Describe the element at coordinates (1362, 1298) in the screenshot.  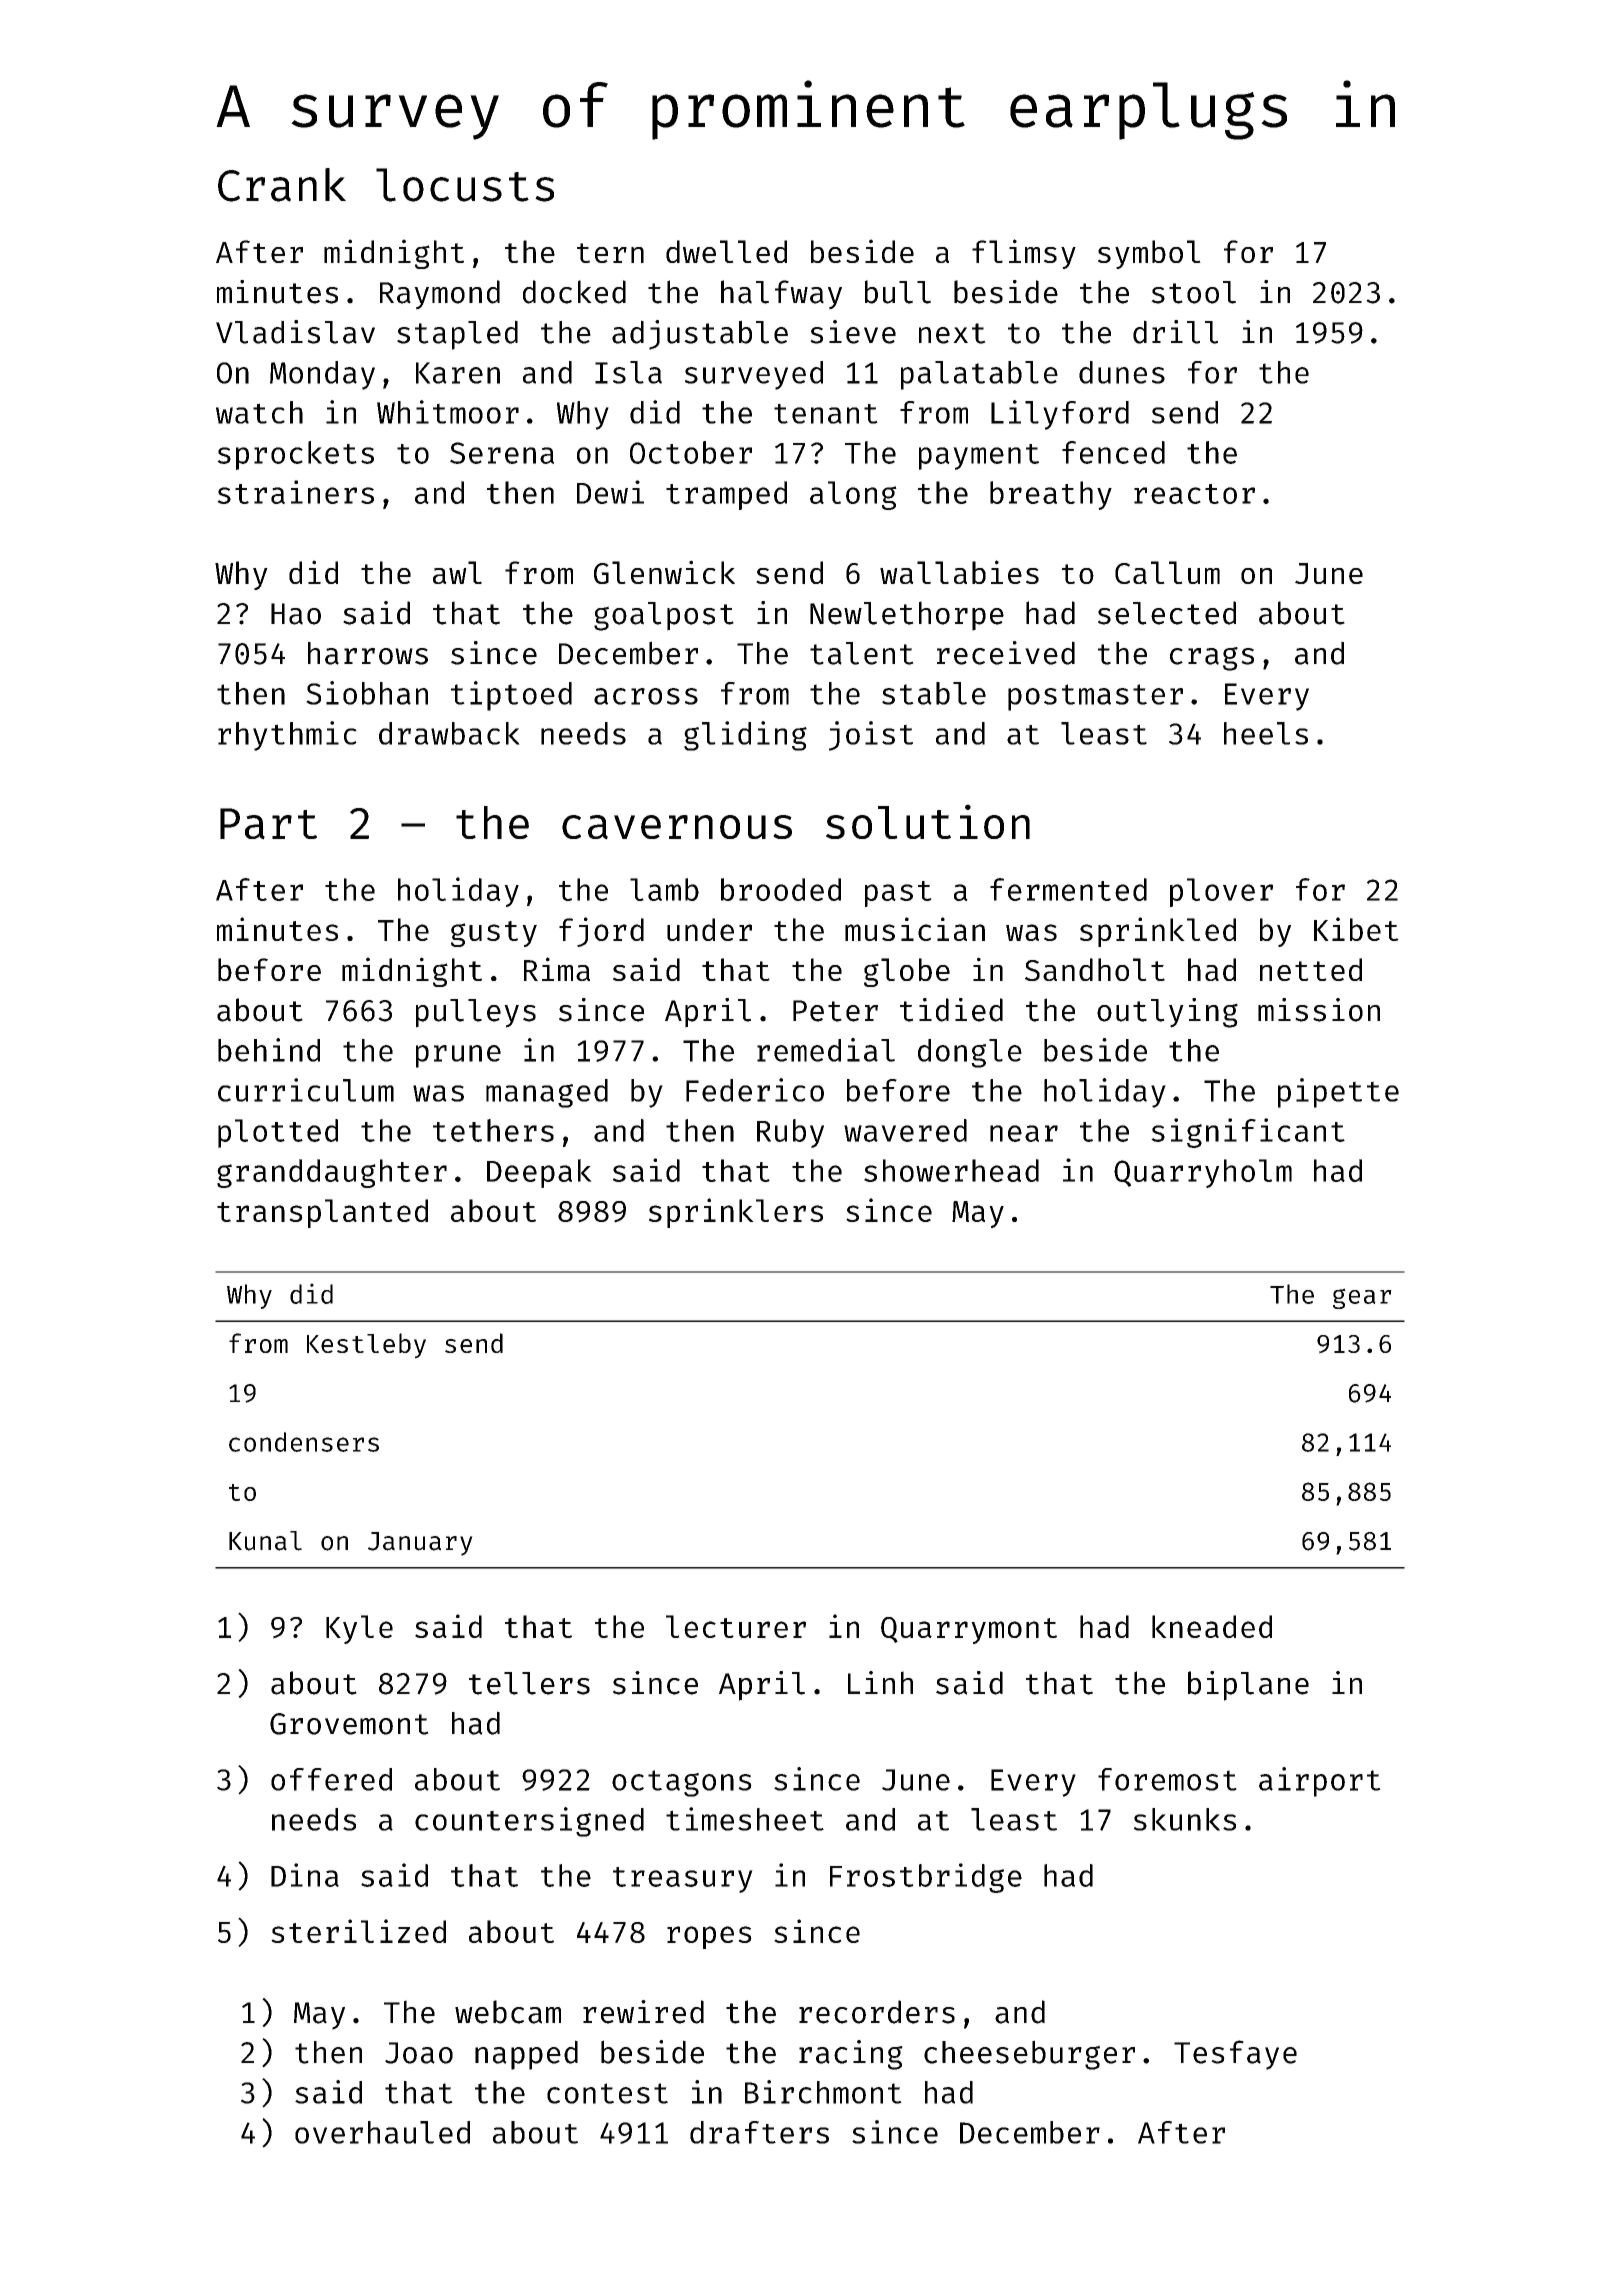
I see `gear` at that location.
